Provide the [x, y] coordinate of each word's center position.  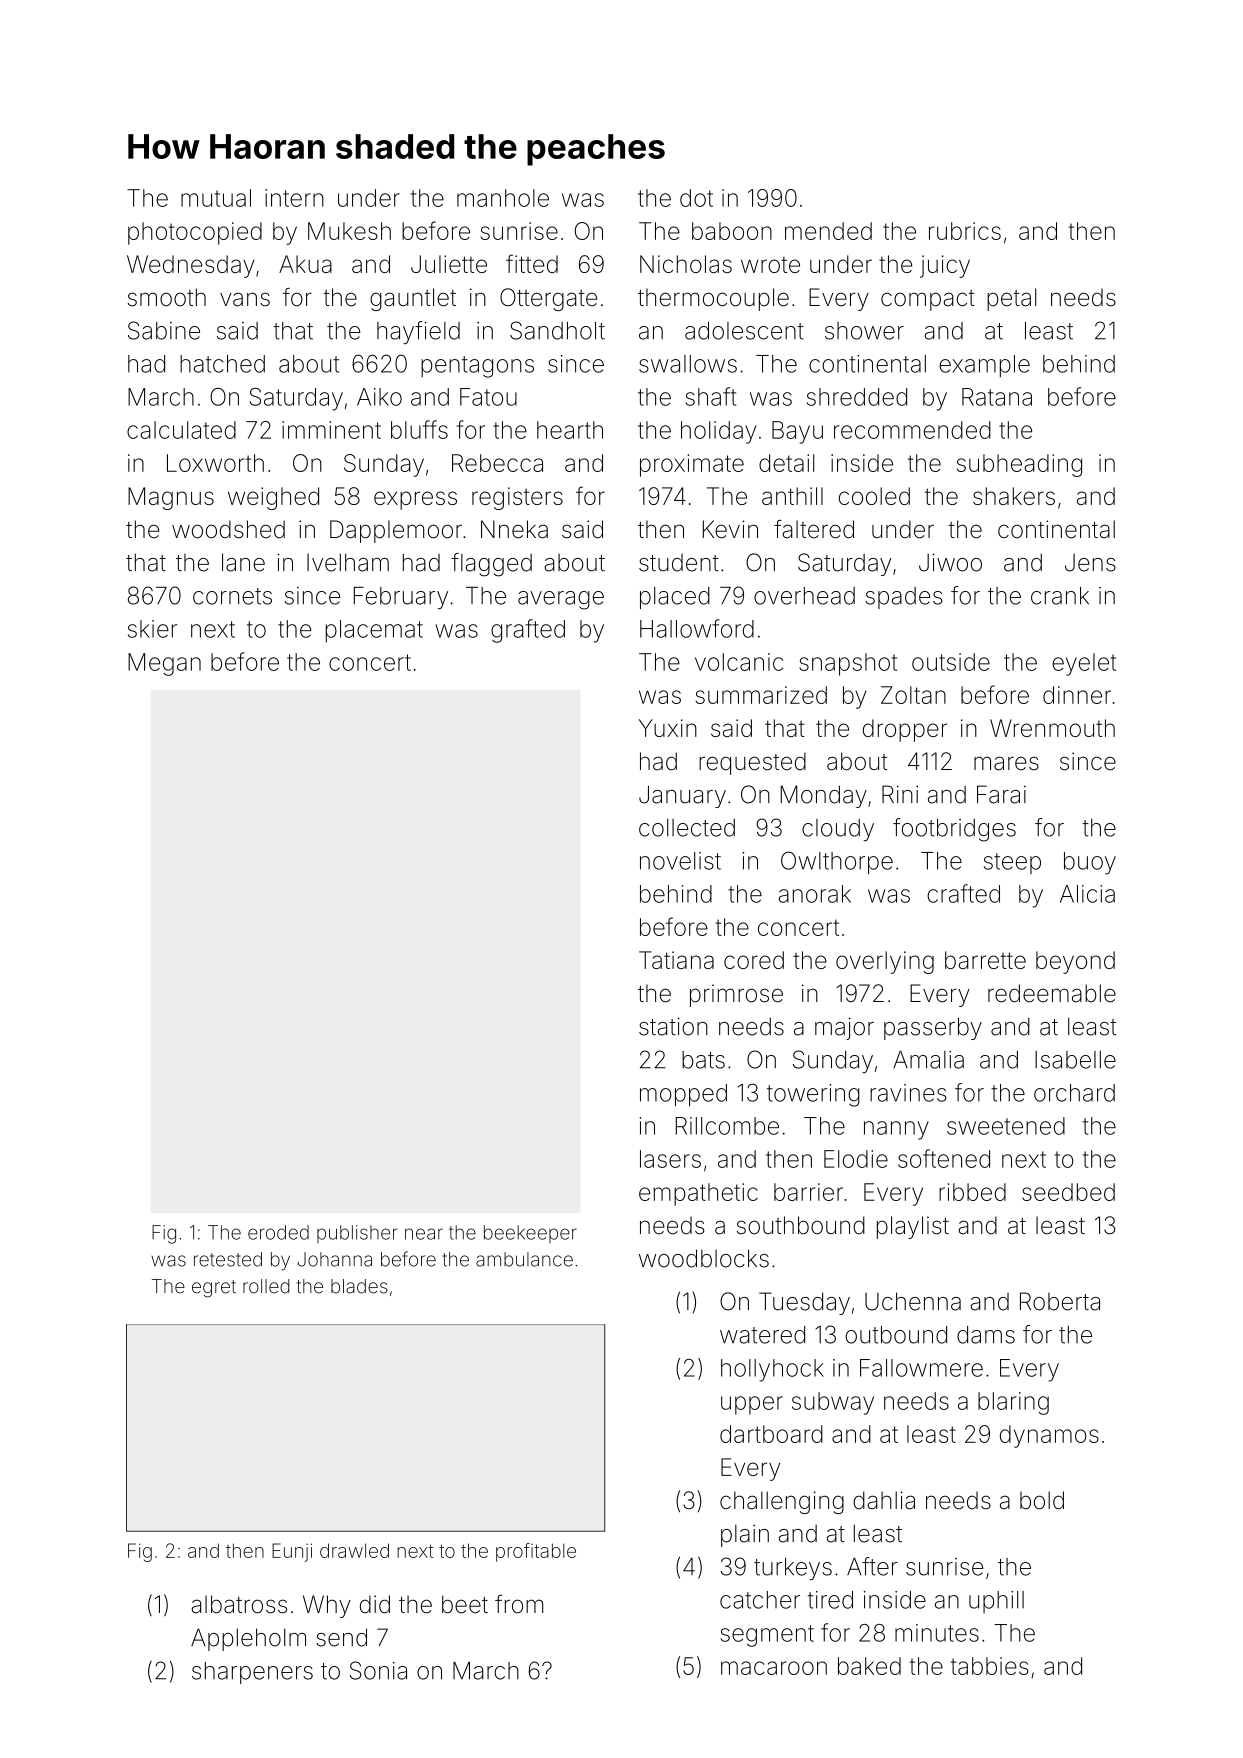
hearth [570, 430]
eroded [278, 1232]
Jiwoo [950, 562]
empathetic [698, 1194]
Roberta [1060, 1301]
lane [243, 562]
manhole [503, 198]
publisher [357, 1234]
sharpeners [252, 1673]
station [673, 1026]
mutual [216, 198]
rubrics [965, 231]
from [519, 1604]
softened [944, 1158]
